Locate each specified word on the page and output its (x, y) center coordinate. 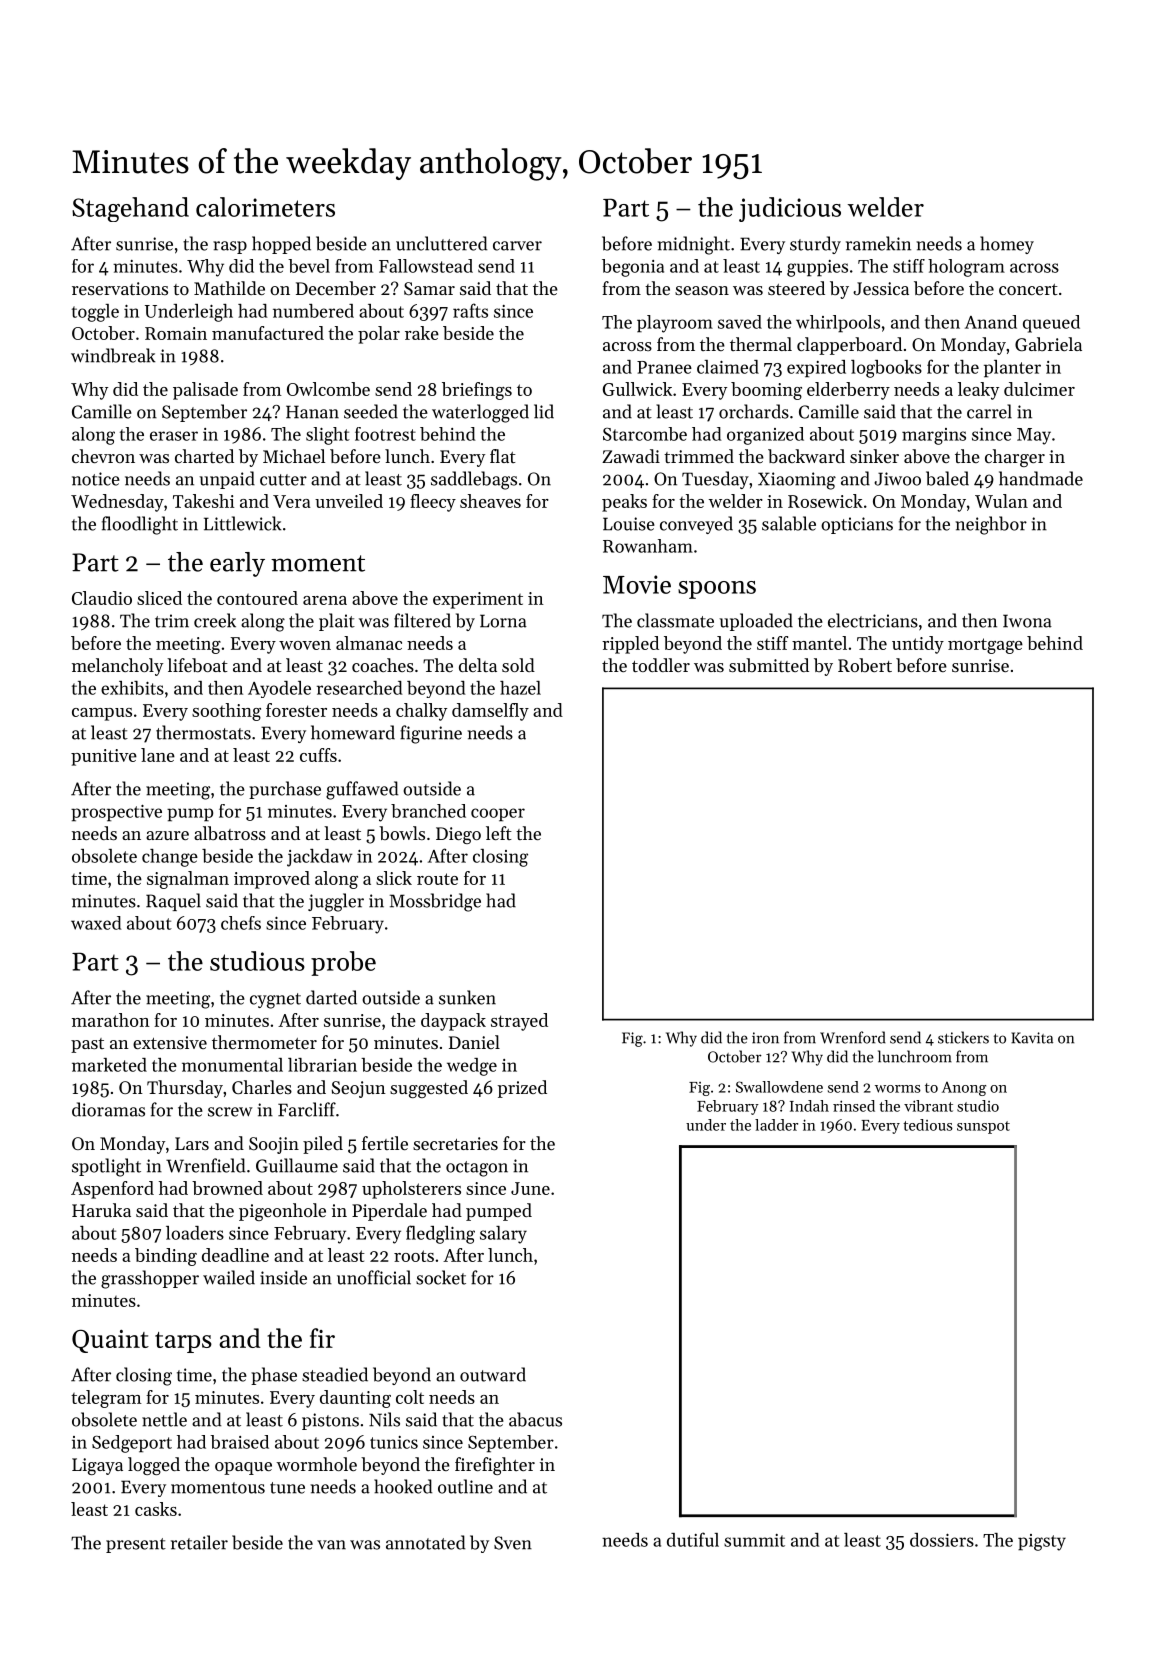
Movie (637, 584)
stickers (963, 1037)
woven (305, 645)
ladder (776, 1125)
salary (503, 1235)
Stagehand (130, 209)
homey (1007, 245)
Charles (262, 1087)
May (1034, 436)
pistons (330, 1421)
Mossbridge (435, 902)
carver (517, 246)
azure (167, 835)
